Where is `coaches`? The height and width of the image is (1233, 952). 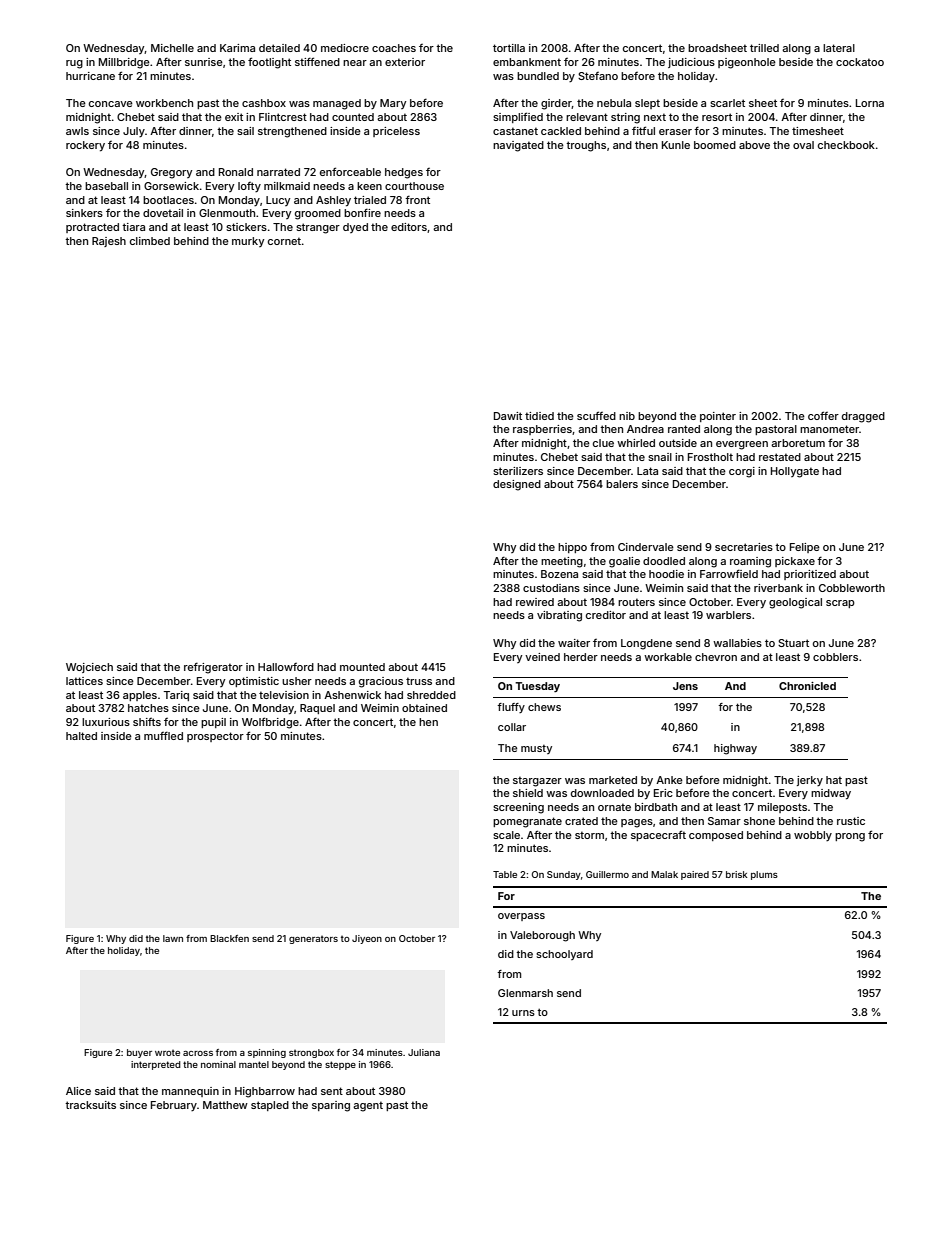
coaches is located at coordinates (394, 48).
